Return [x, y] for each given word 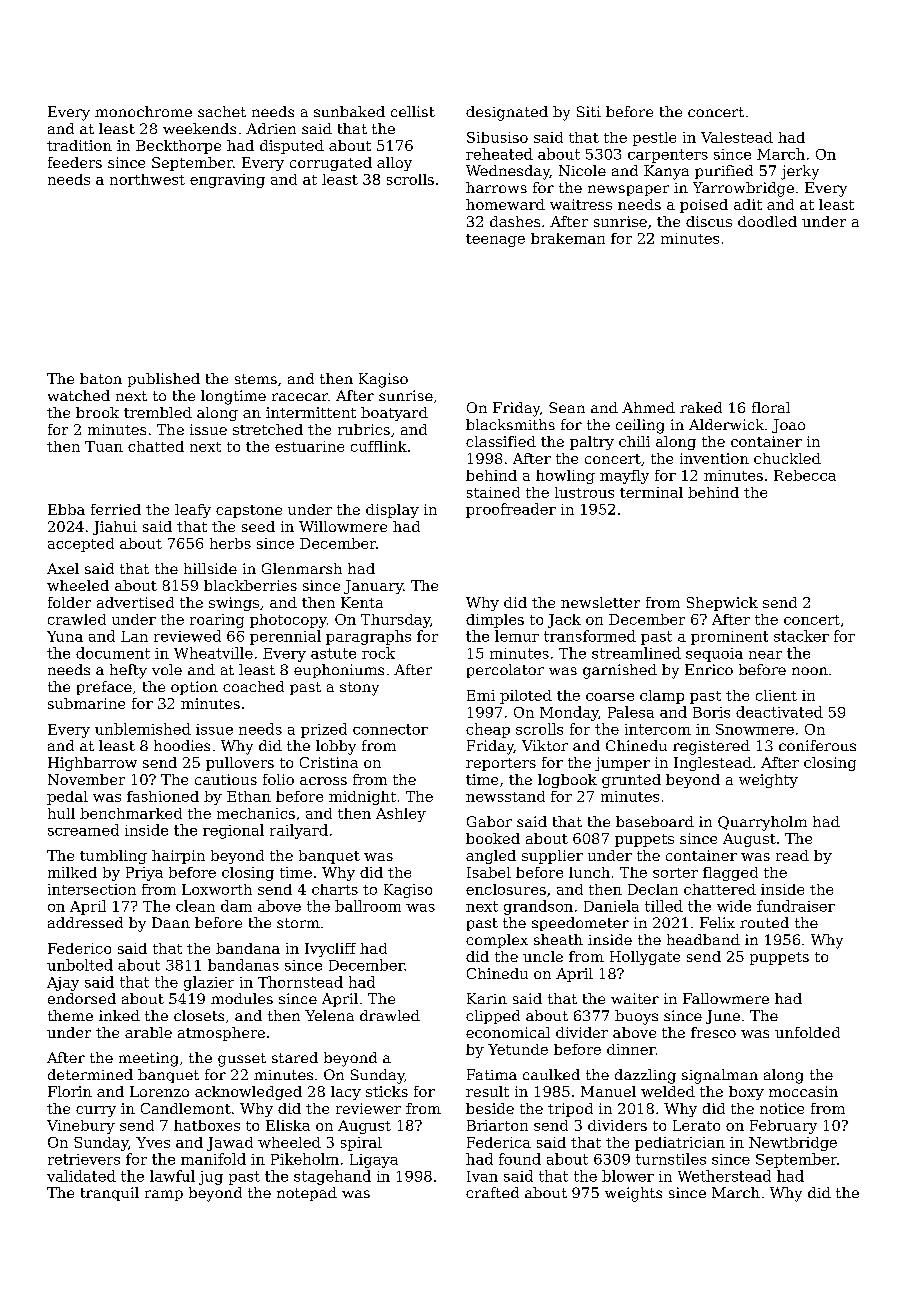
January [373, 587]
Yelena [329, 1015]
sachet [222, 111]
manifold [213, 1159]
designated [507, 113]
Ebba [66, 509]
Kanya [666, 172]
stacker [801, 636]
